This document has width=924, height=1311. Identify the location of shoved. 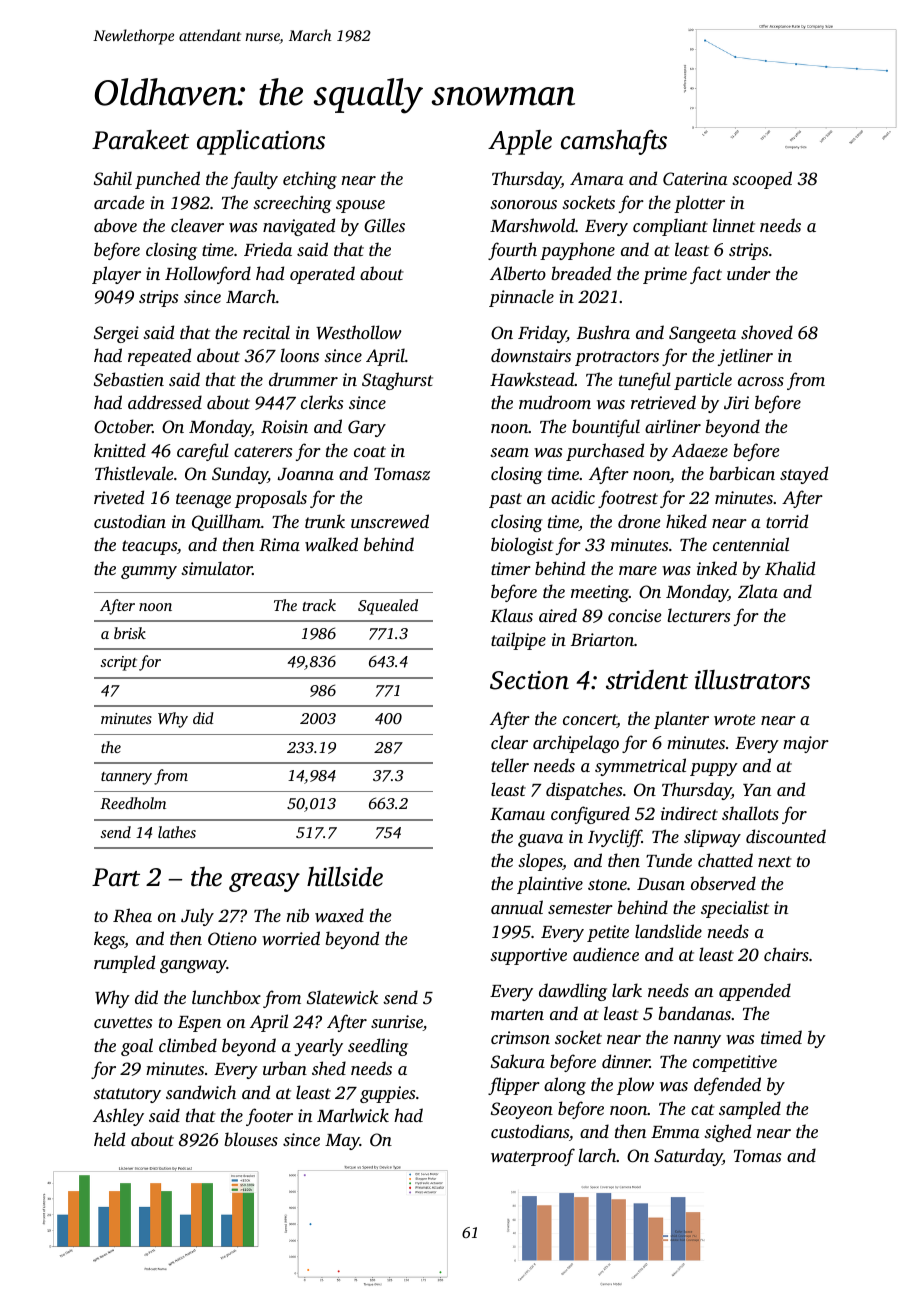
(767, 332).
